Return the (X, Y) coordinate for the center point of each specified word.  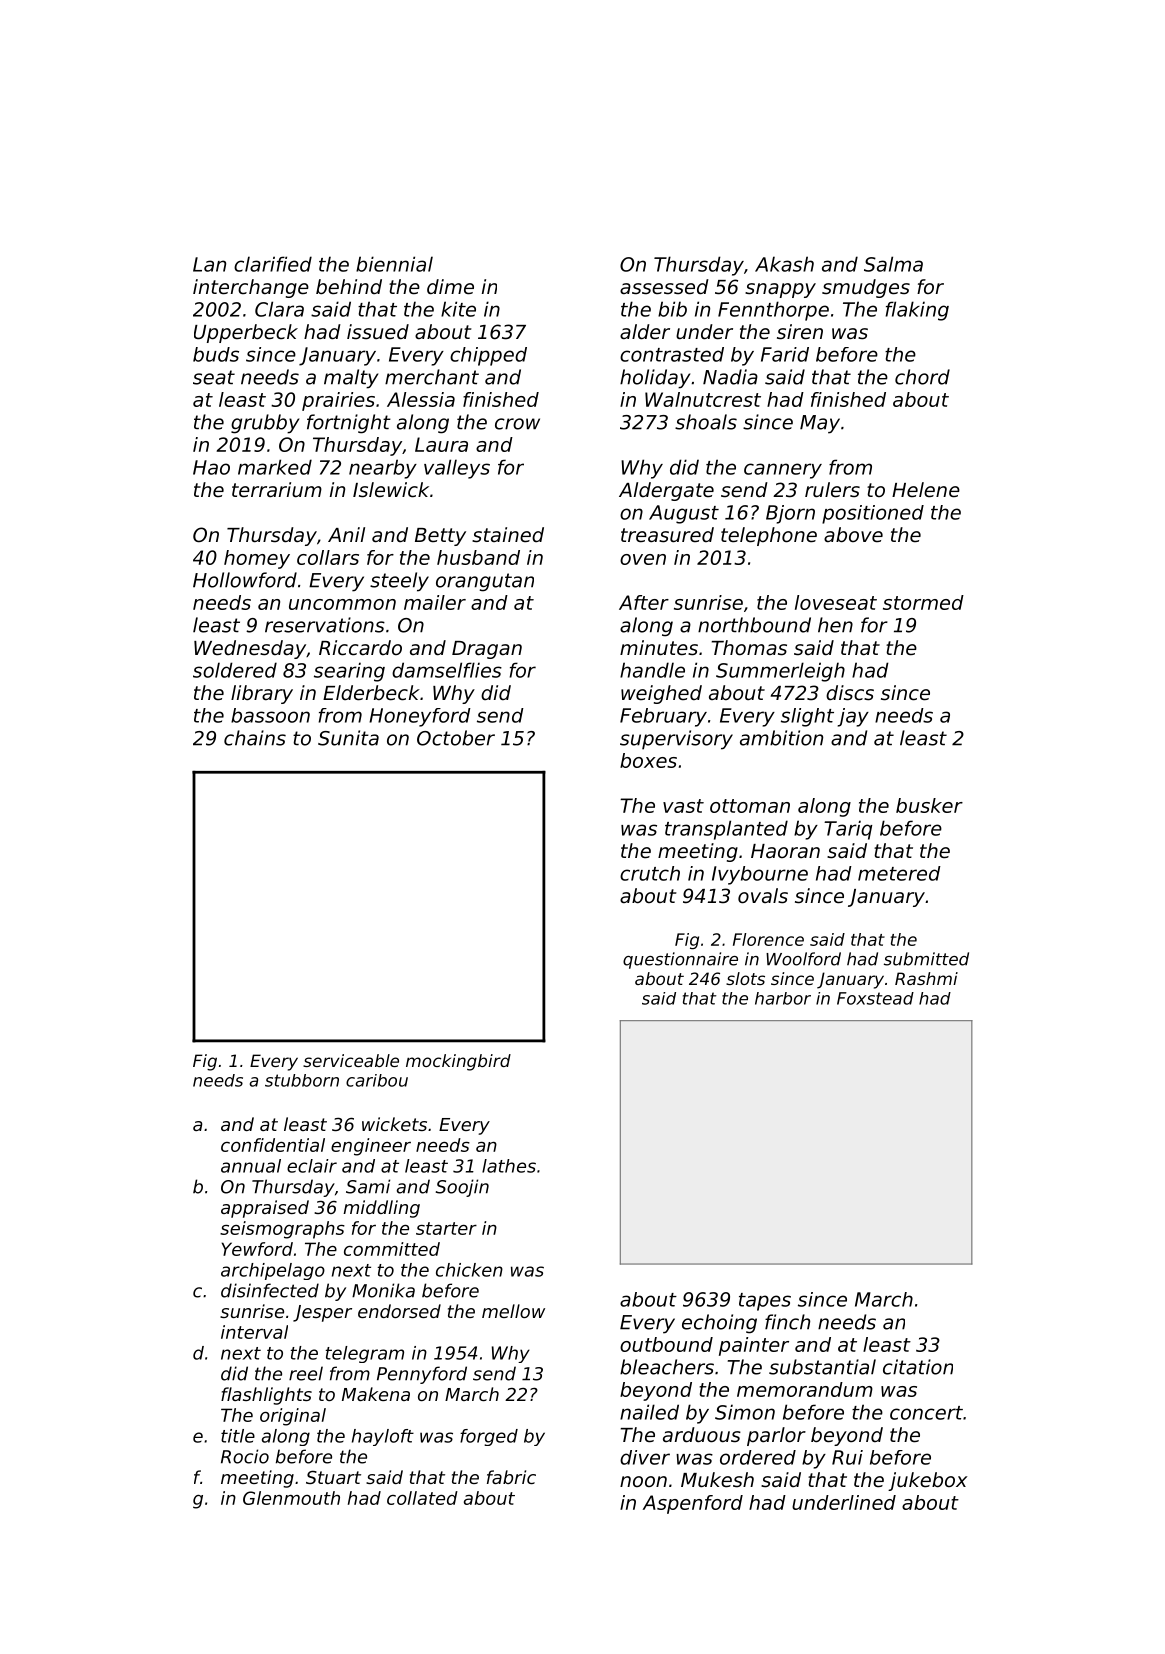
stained (508, 535)
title (238, 1436)
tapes (765, 1302)
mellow (513, 1311)
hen (835, 625)
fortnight (349, 424)
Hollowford (245, 580)
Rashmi (926, 978)
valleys (457, 469)
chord (922, 377)
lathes (509, 1166)
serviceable (351, 1060)
